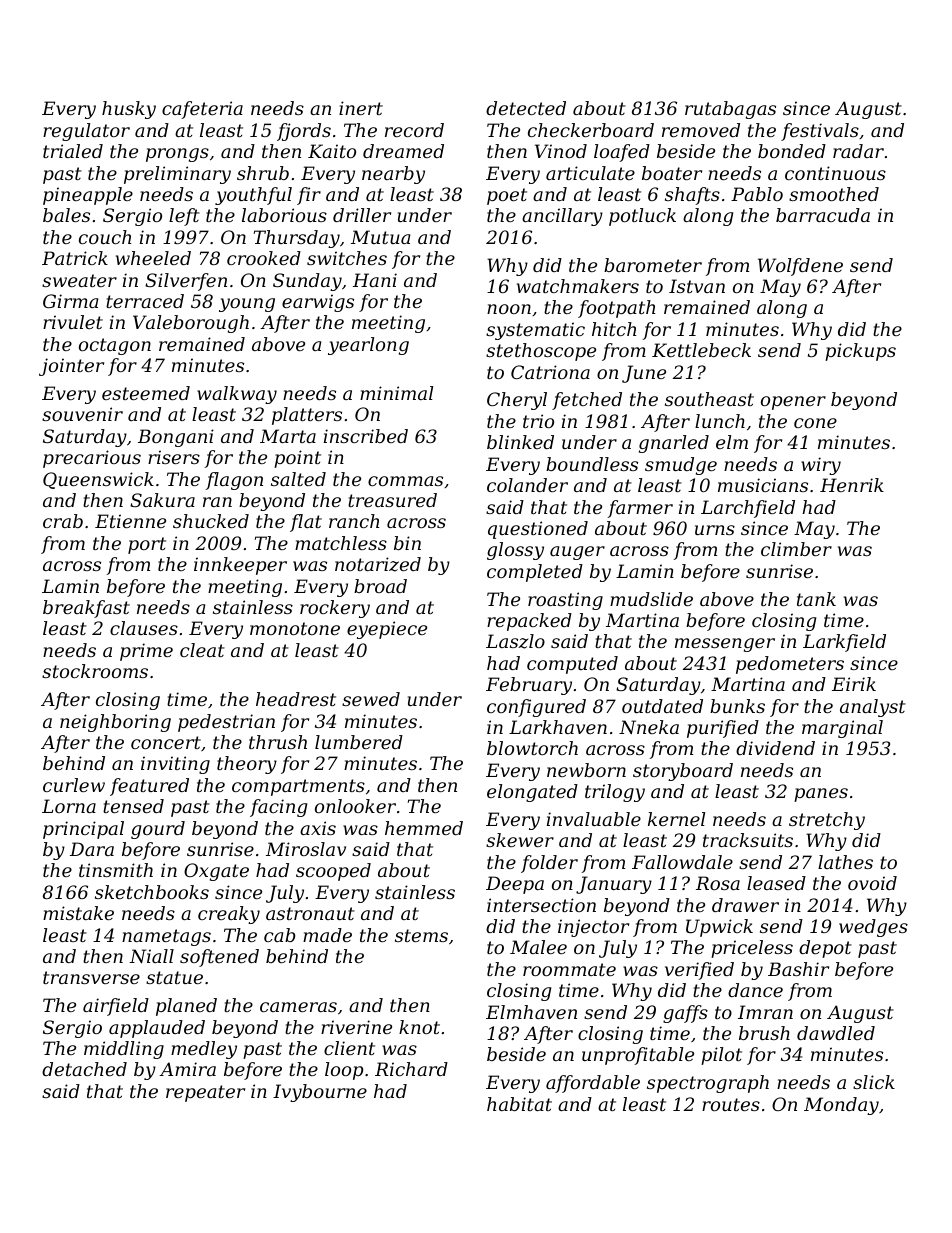 The image size is (952, 1233). What do you see at coordinates (116, 870) in the screenshot?
I see `tinsmith` at bounding box center [116, 870].
